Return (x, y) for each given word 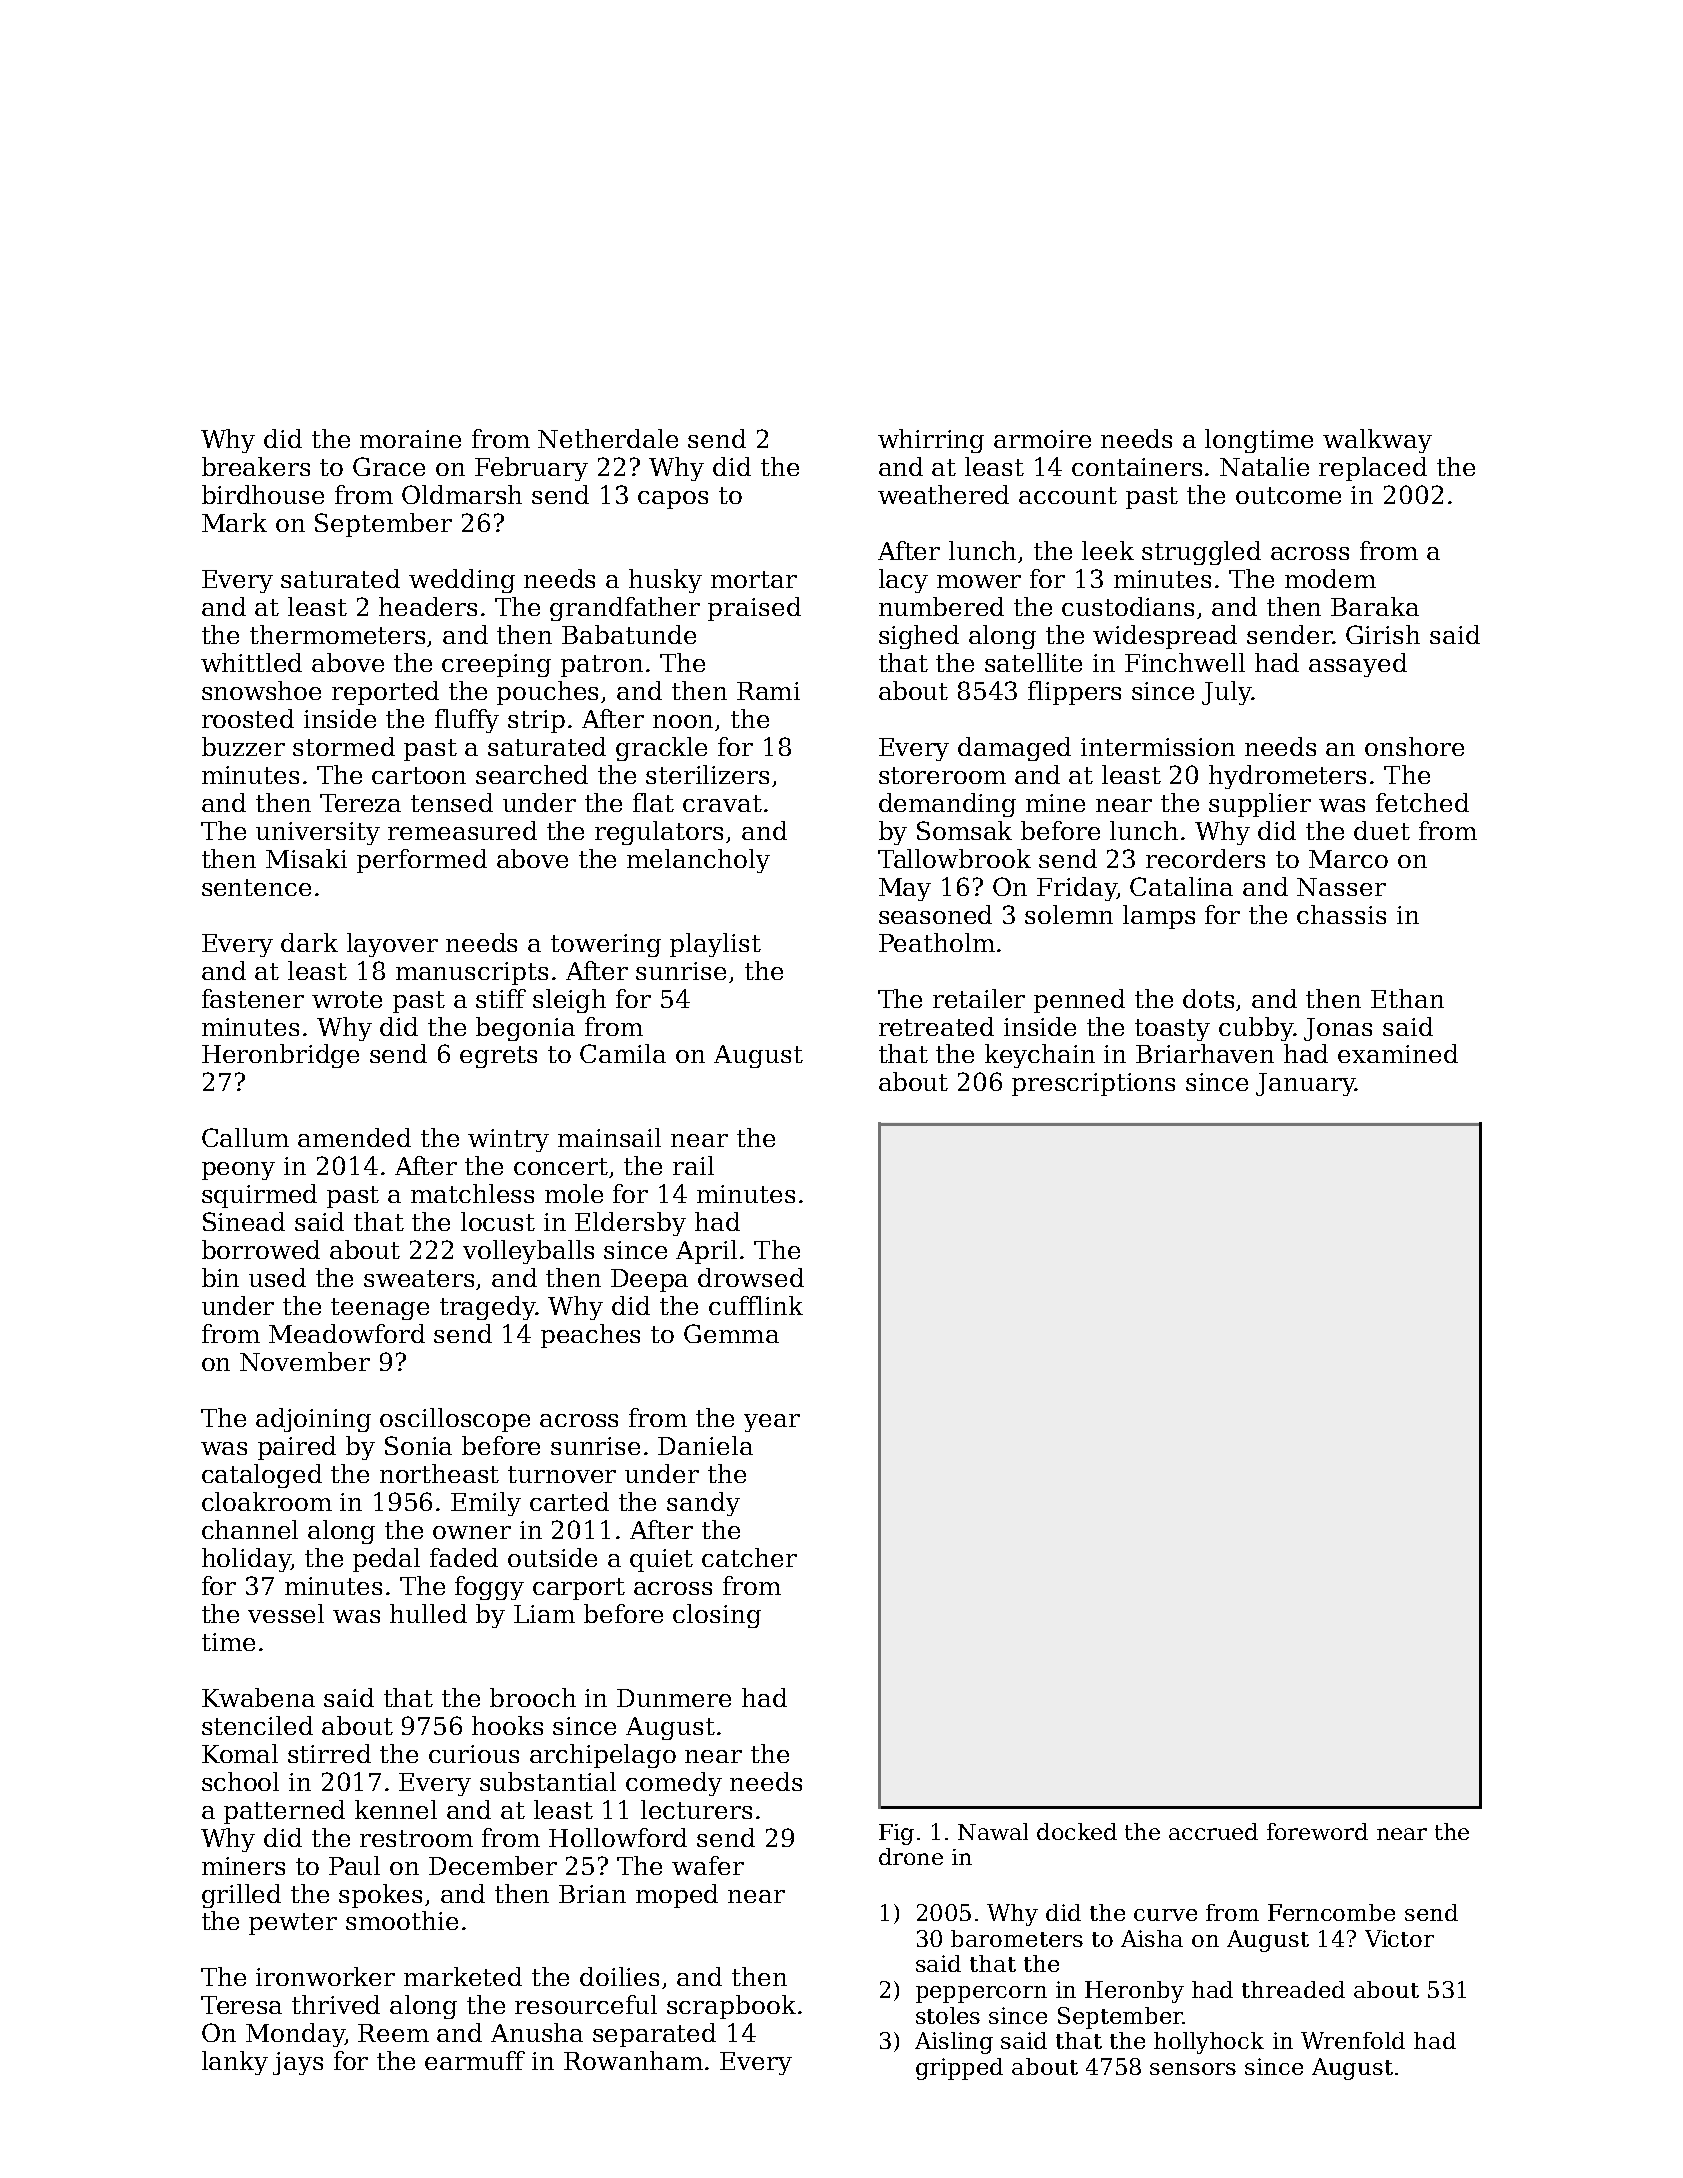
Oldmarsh (462, 494)
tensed (452, 802)
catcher (749, 1557)
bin (220, 1277)
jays (298, 2063)
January (1305, 1084)
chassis (1341, 914)
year (772, 1423)
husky (665, 581)
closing (717, 1616)
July (1227, 693)
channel (250, 1529)
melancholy (698, 861)
